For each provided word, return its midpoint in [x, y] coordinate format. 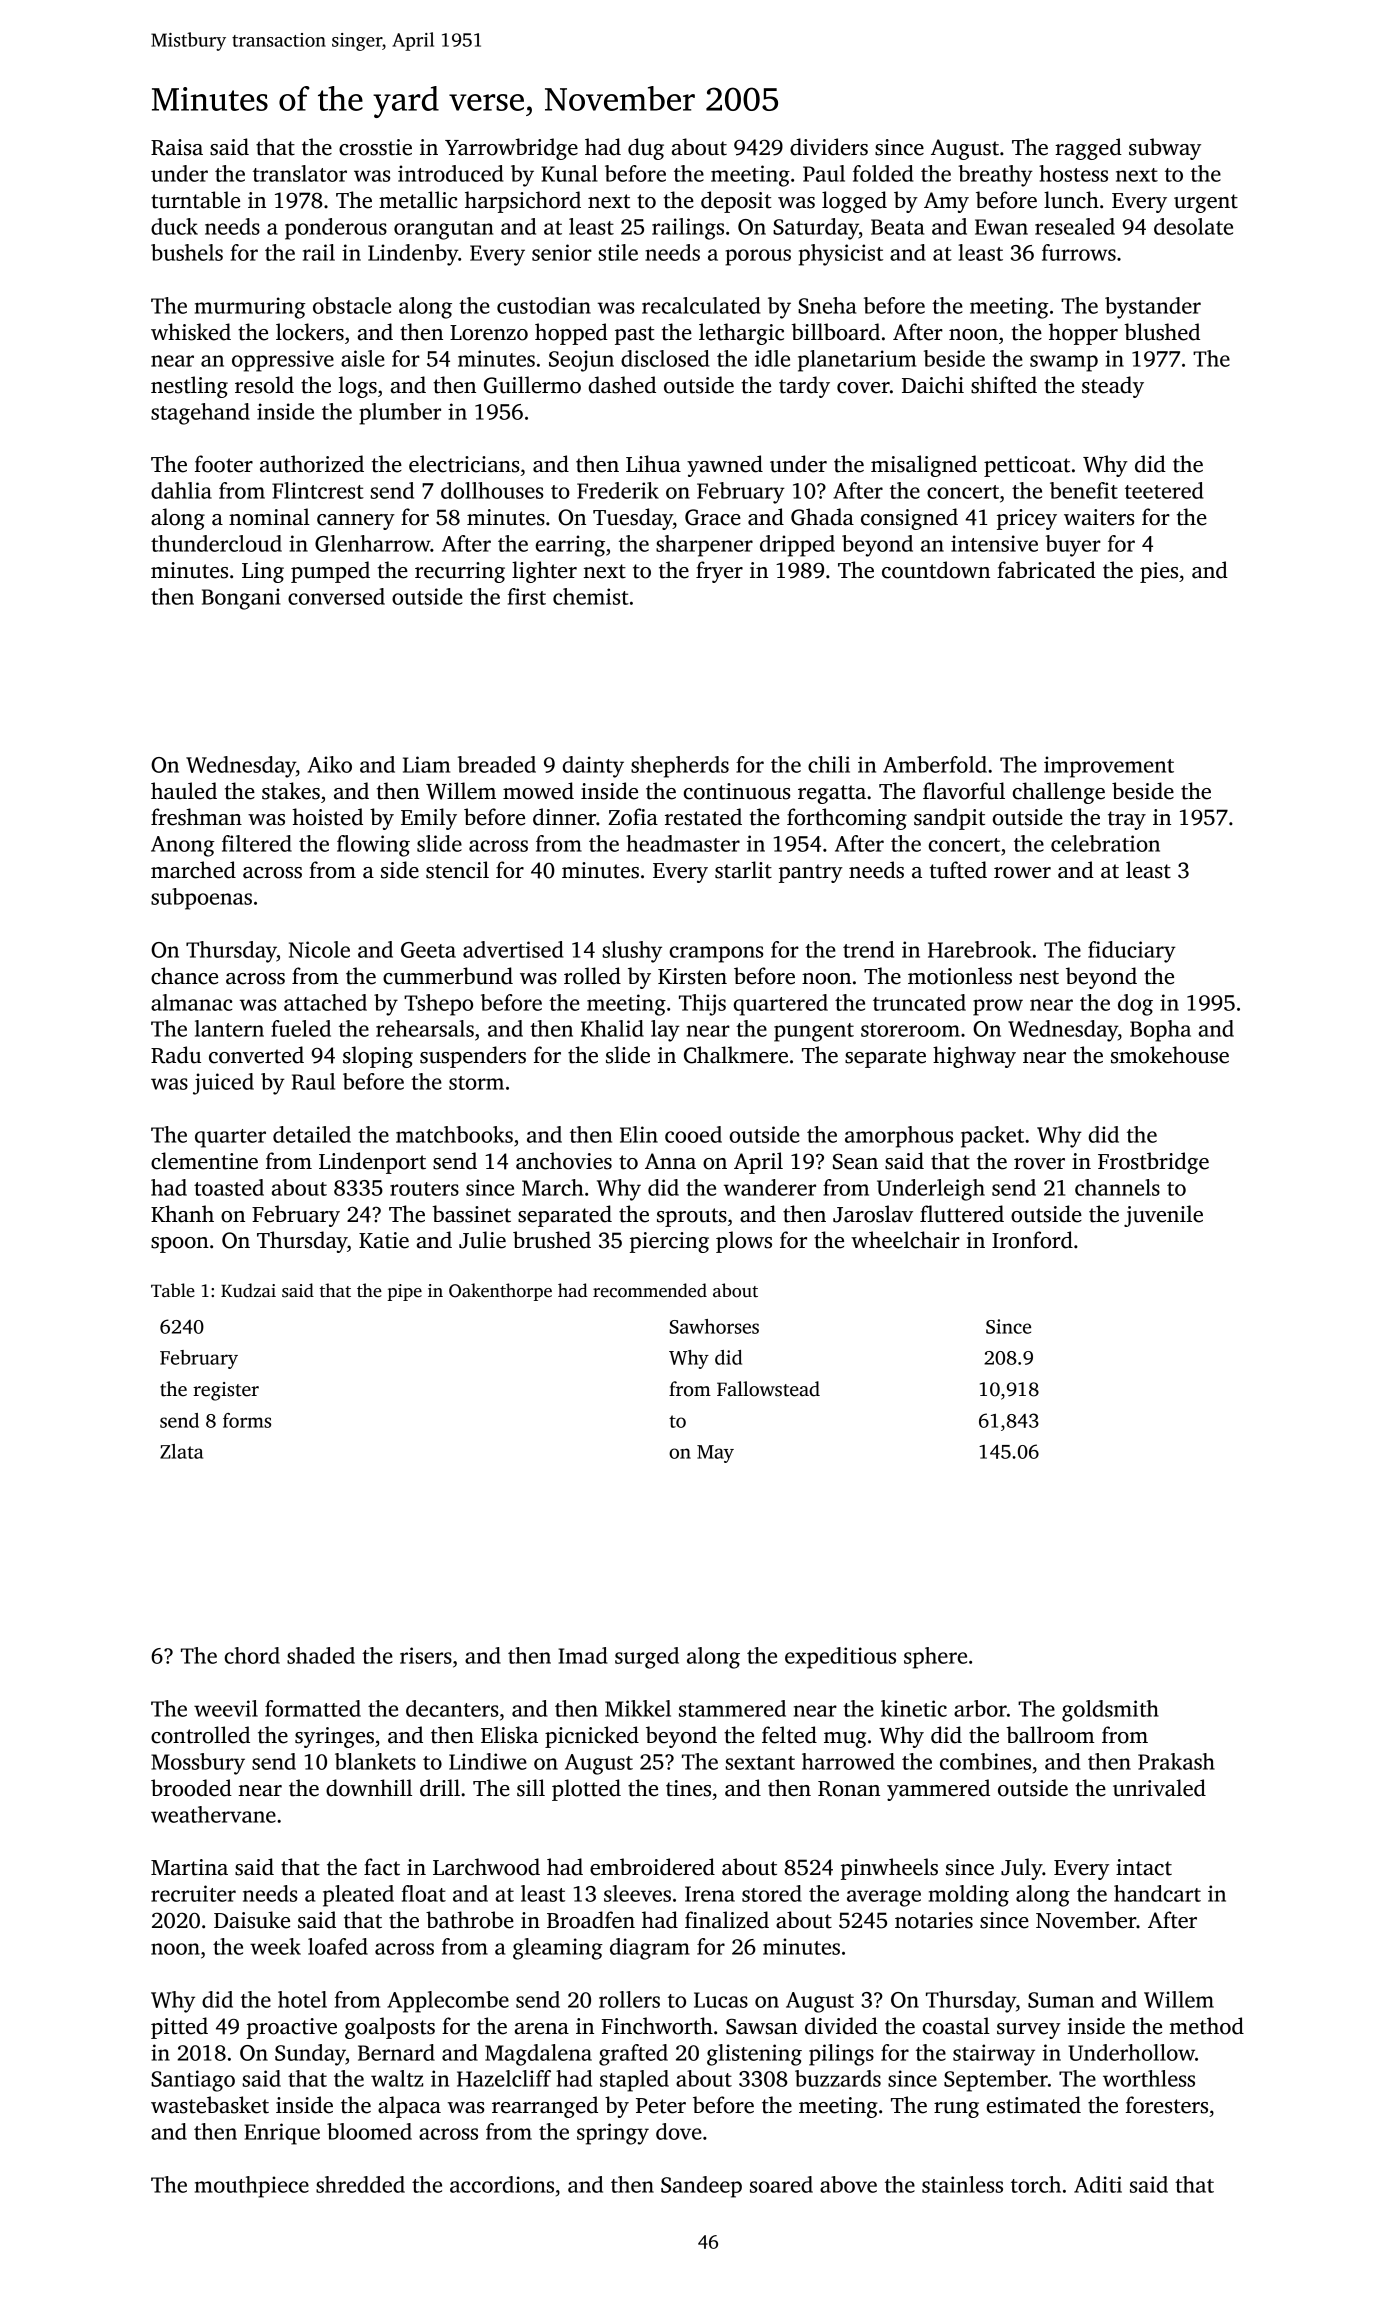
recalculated [701, 305]
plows [744, 1242]
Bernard [396, 2052]
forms [247, 1420]
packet [992, 1137]
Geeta [428, 950]
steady [1113, 387]
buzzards [838, 2078]
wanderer [770, 1187]
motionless [960, 976]
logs [357, 387]
